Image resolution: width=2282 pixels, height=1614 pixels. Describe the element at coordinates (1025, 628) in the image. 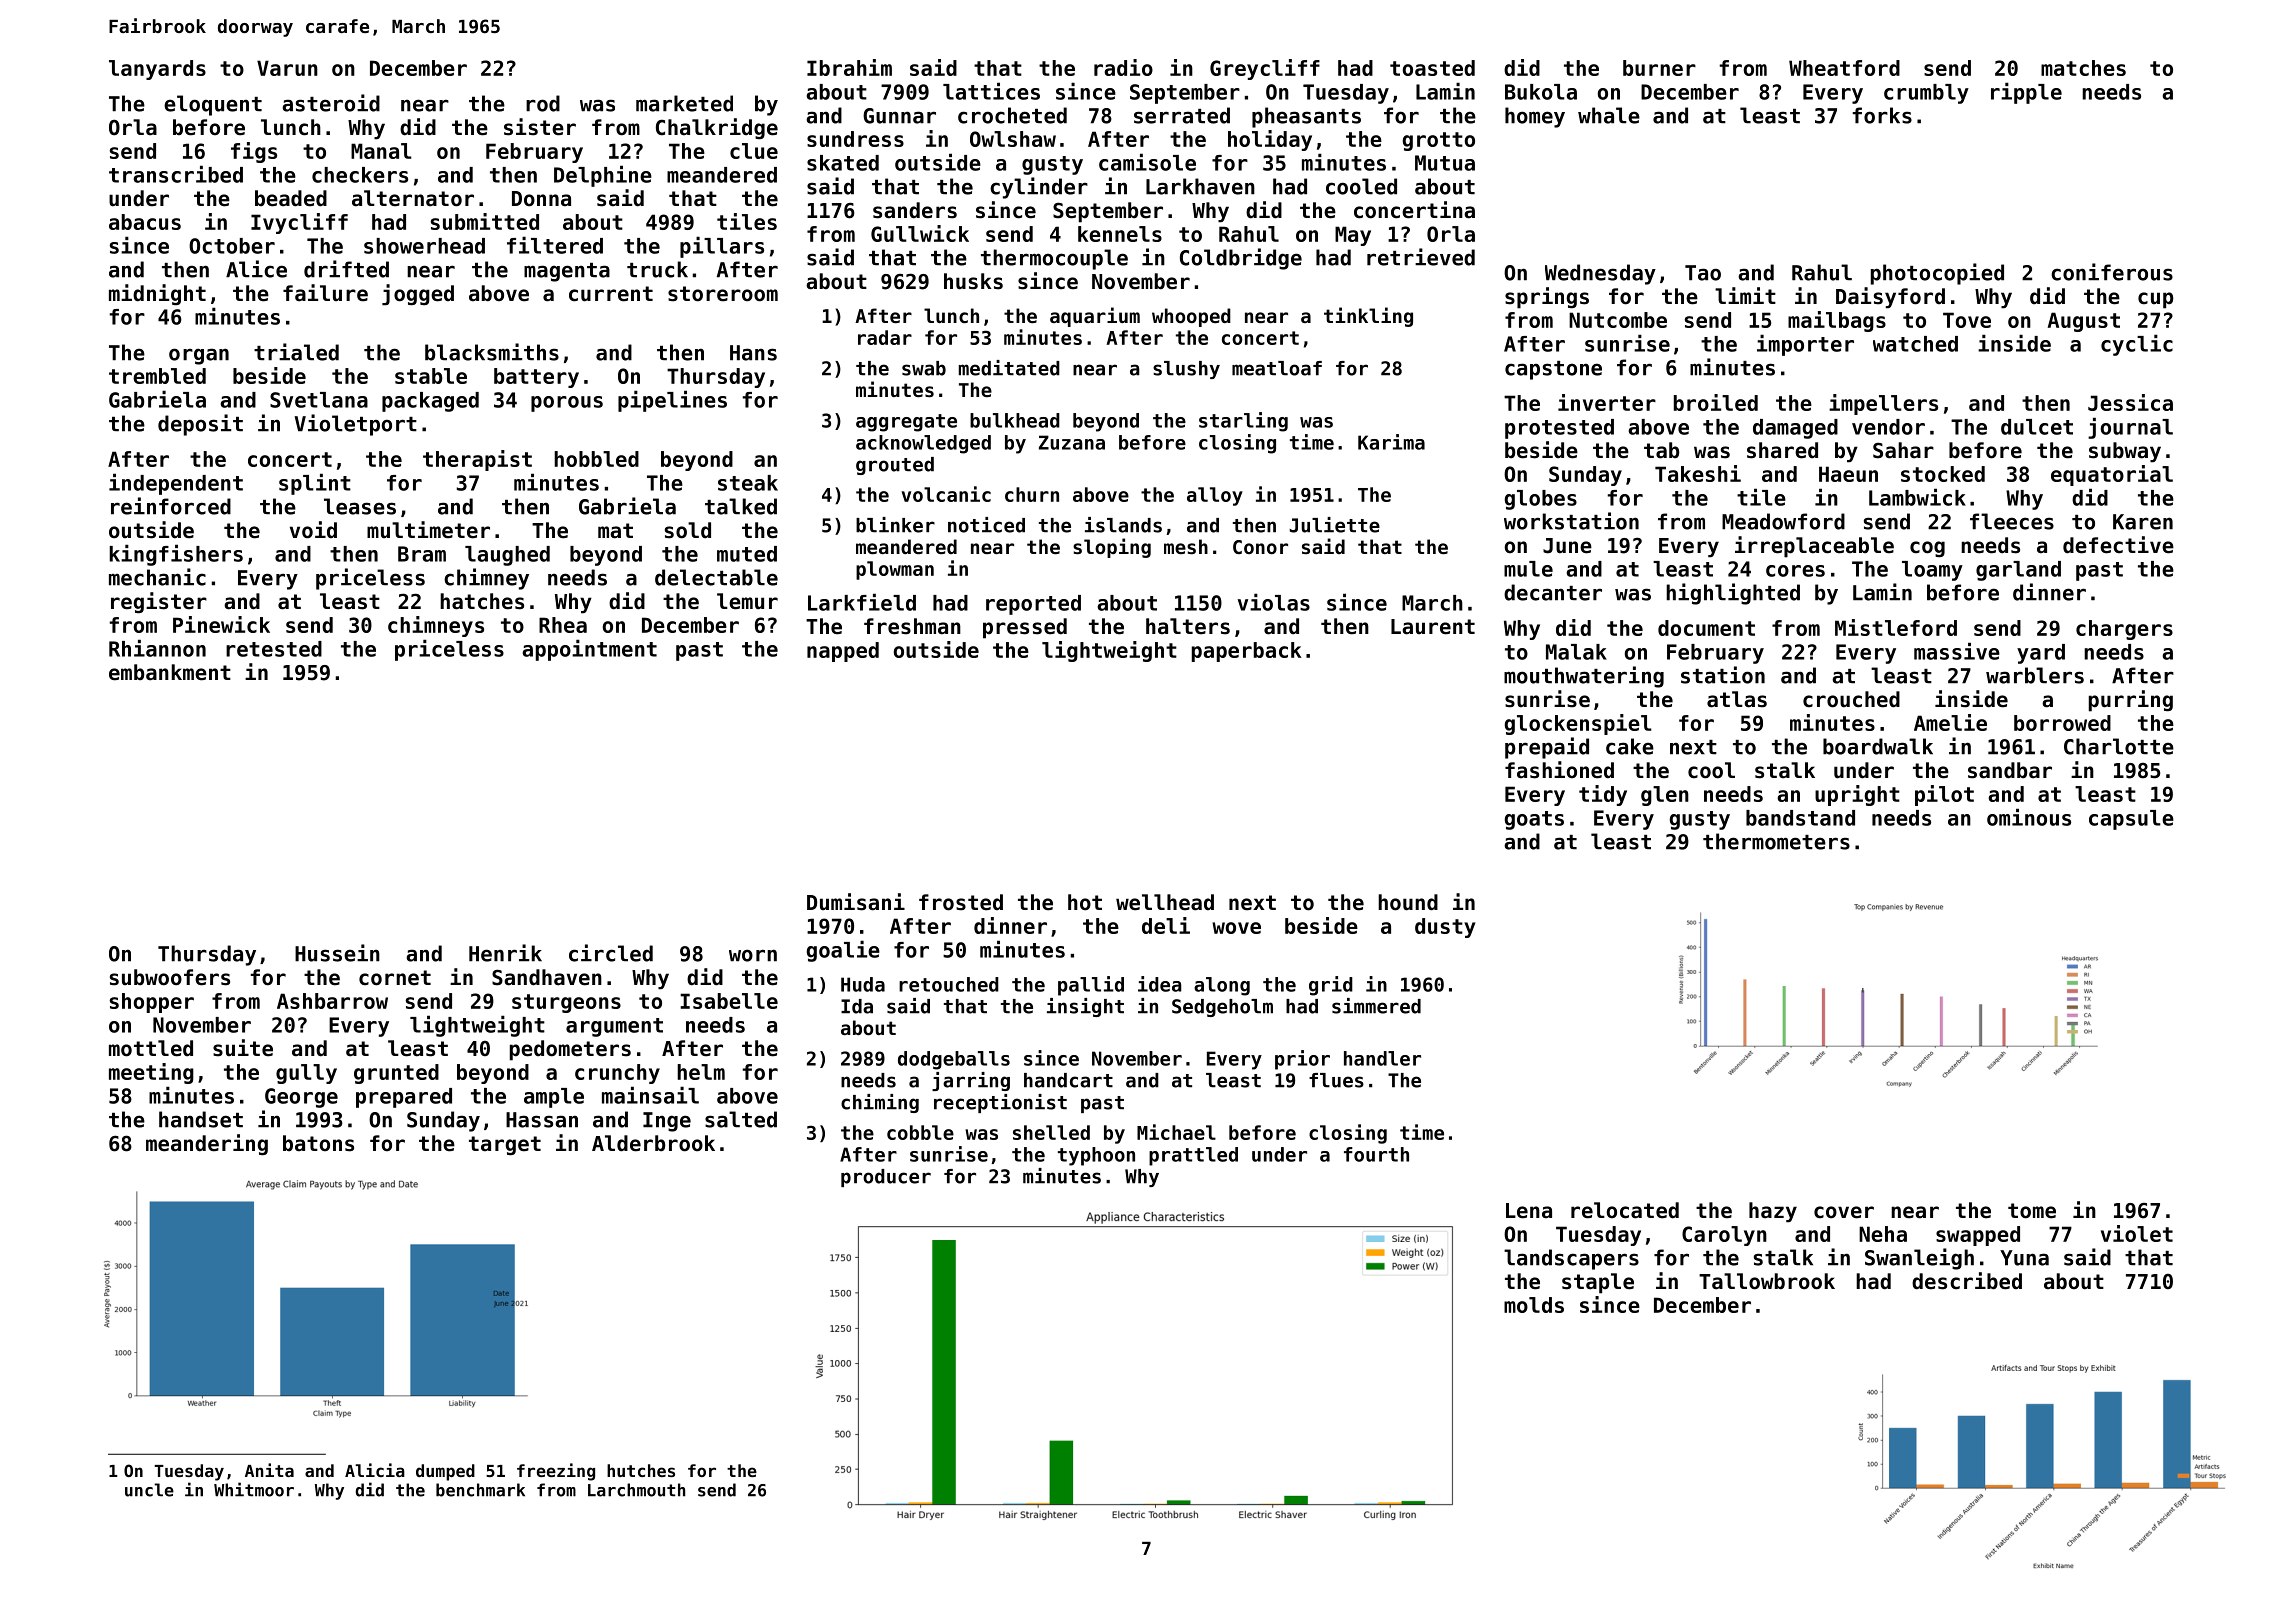

I see `pressed` at that location.
